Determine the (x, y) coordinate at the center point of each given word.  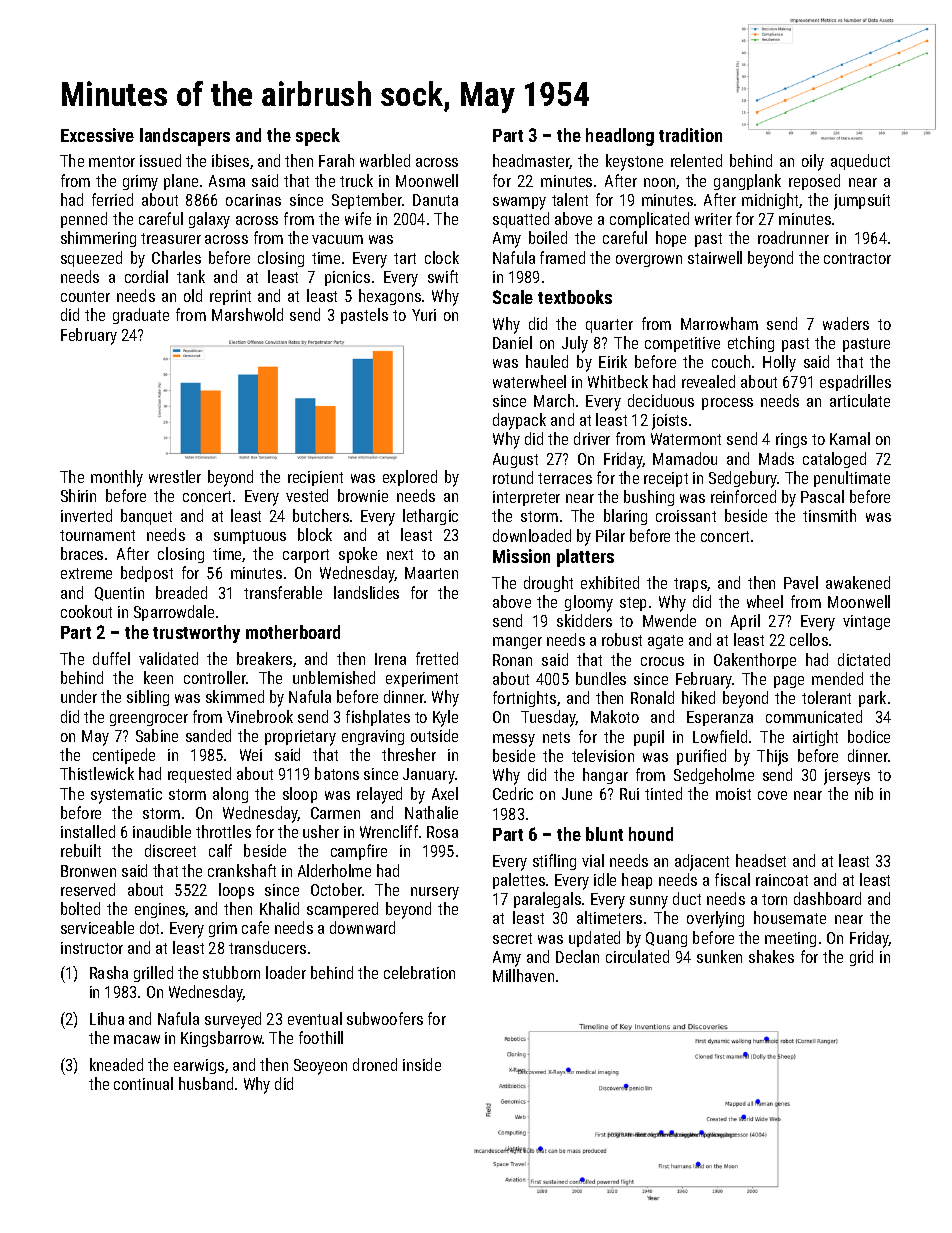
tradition (690, 135)
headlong (620, 137)
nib (864, 793)
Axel (445, 793)
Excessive (97, 135)
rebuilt (81, 850)
